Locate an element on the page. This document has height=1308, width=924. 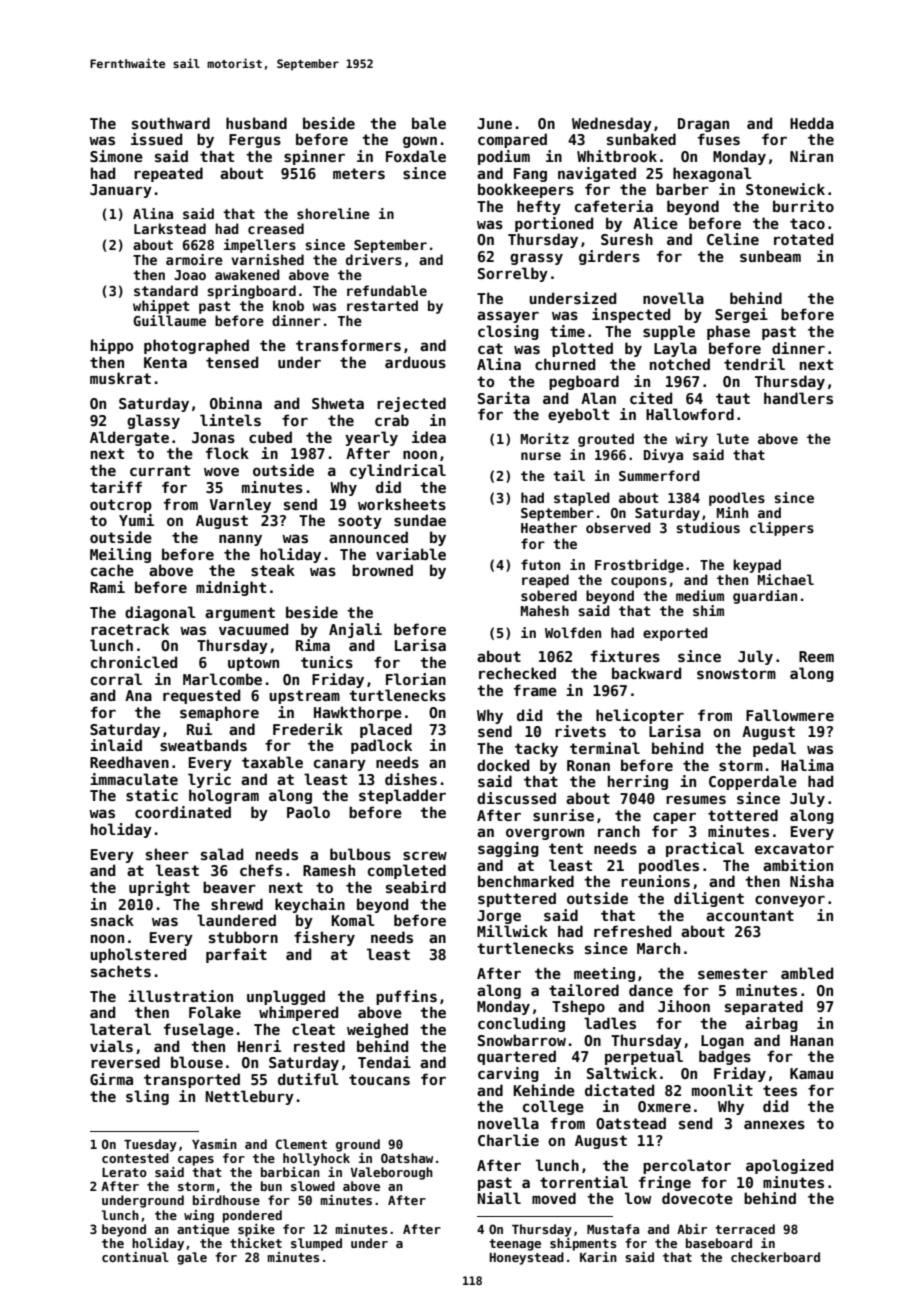
Snowbarrow is located at coordinates (522, 1040).
